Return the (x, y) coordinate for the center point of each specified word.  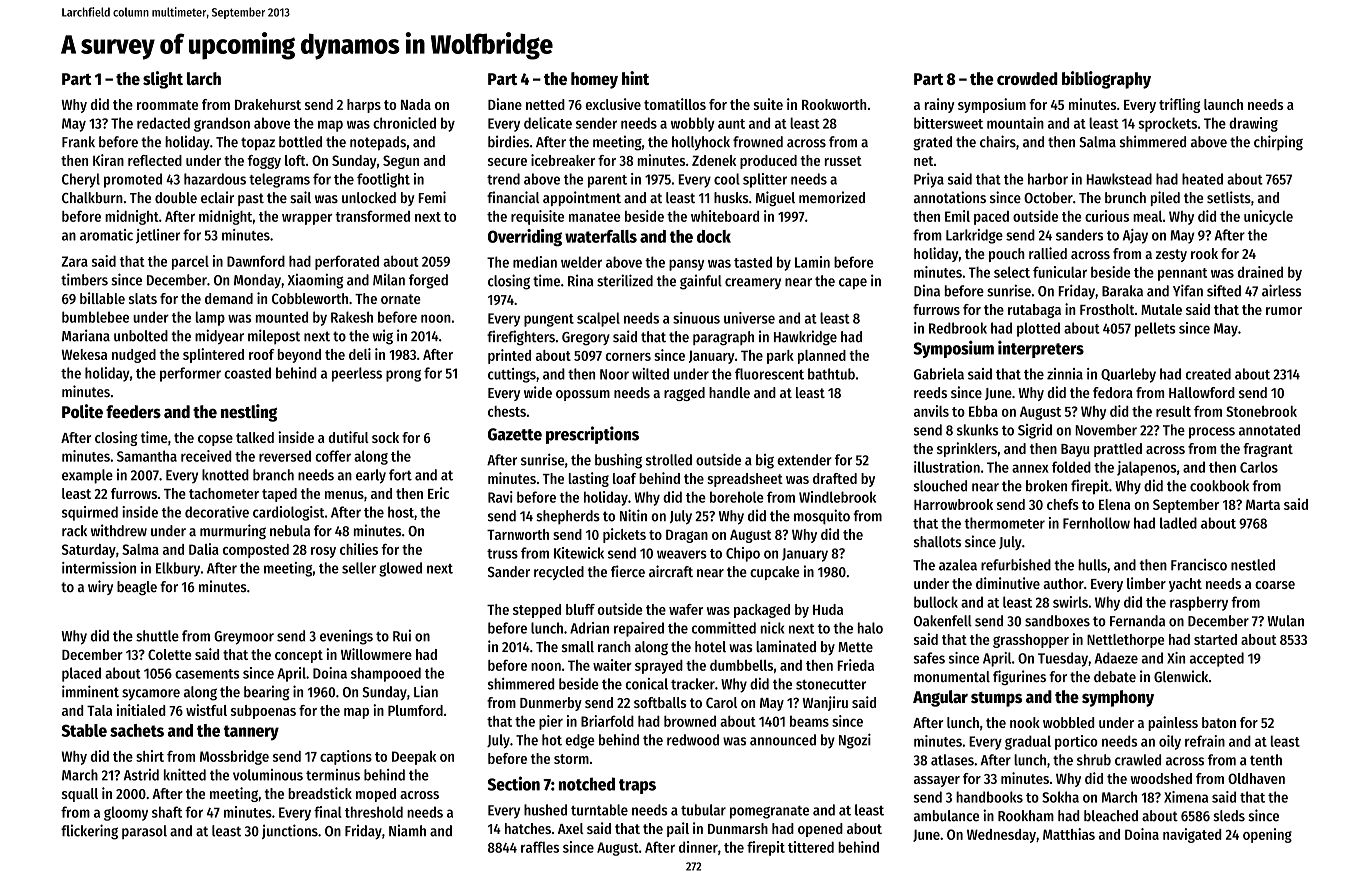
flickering (89, 832)
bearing (267, 693)
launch (1223, 104)
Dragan (687, 536)
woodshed (1161, 778)
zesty (1171, 255)
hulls (1092, 565)
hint (635, 78)
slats (143, 298)
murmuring (233, 532)
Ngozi (855, 741)
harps (364, 106)
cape (853, 284)
